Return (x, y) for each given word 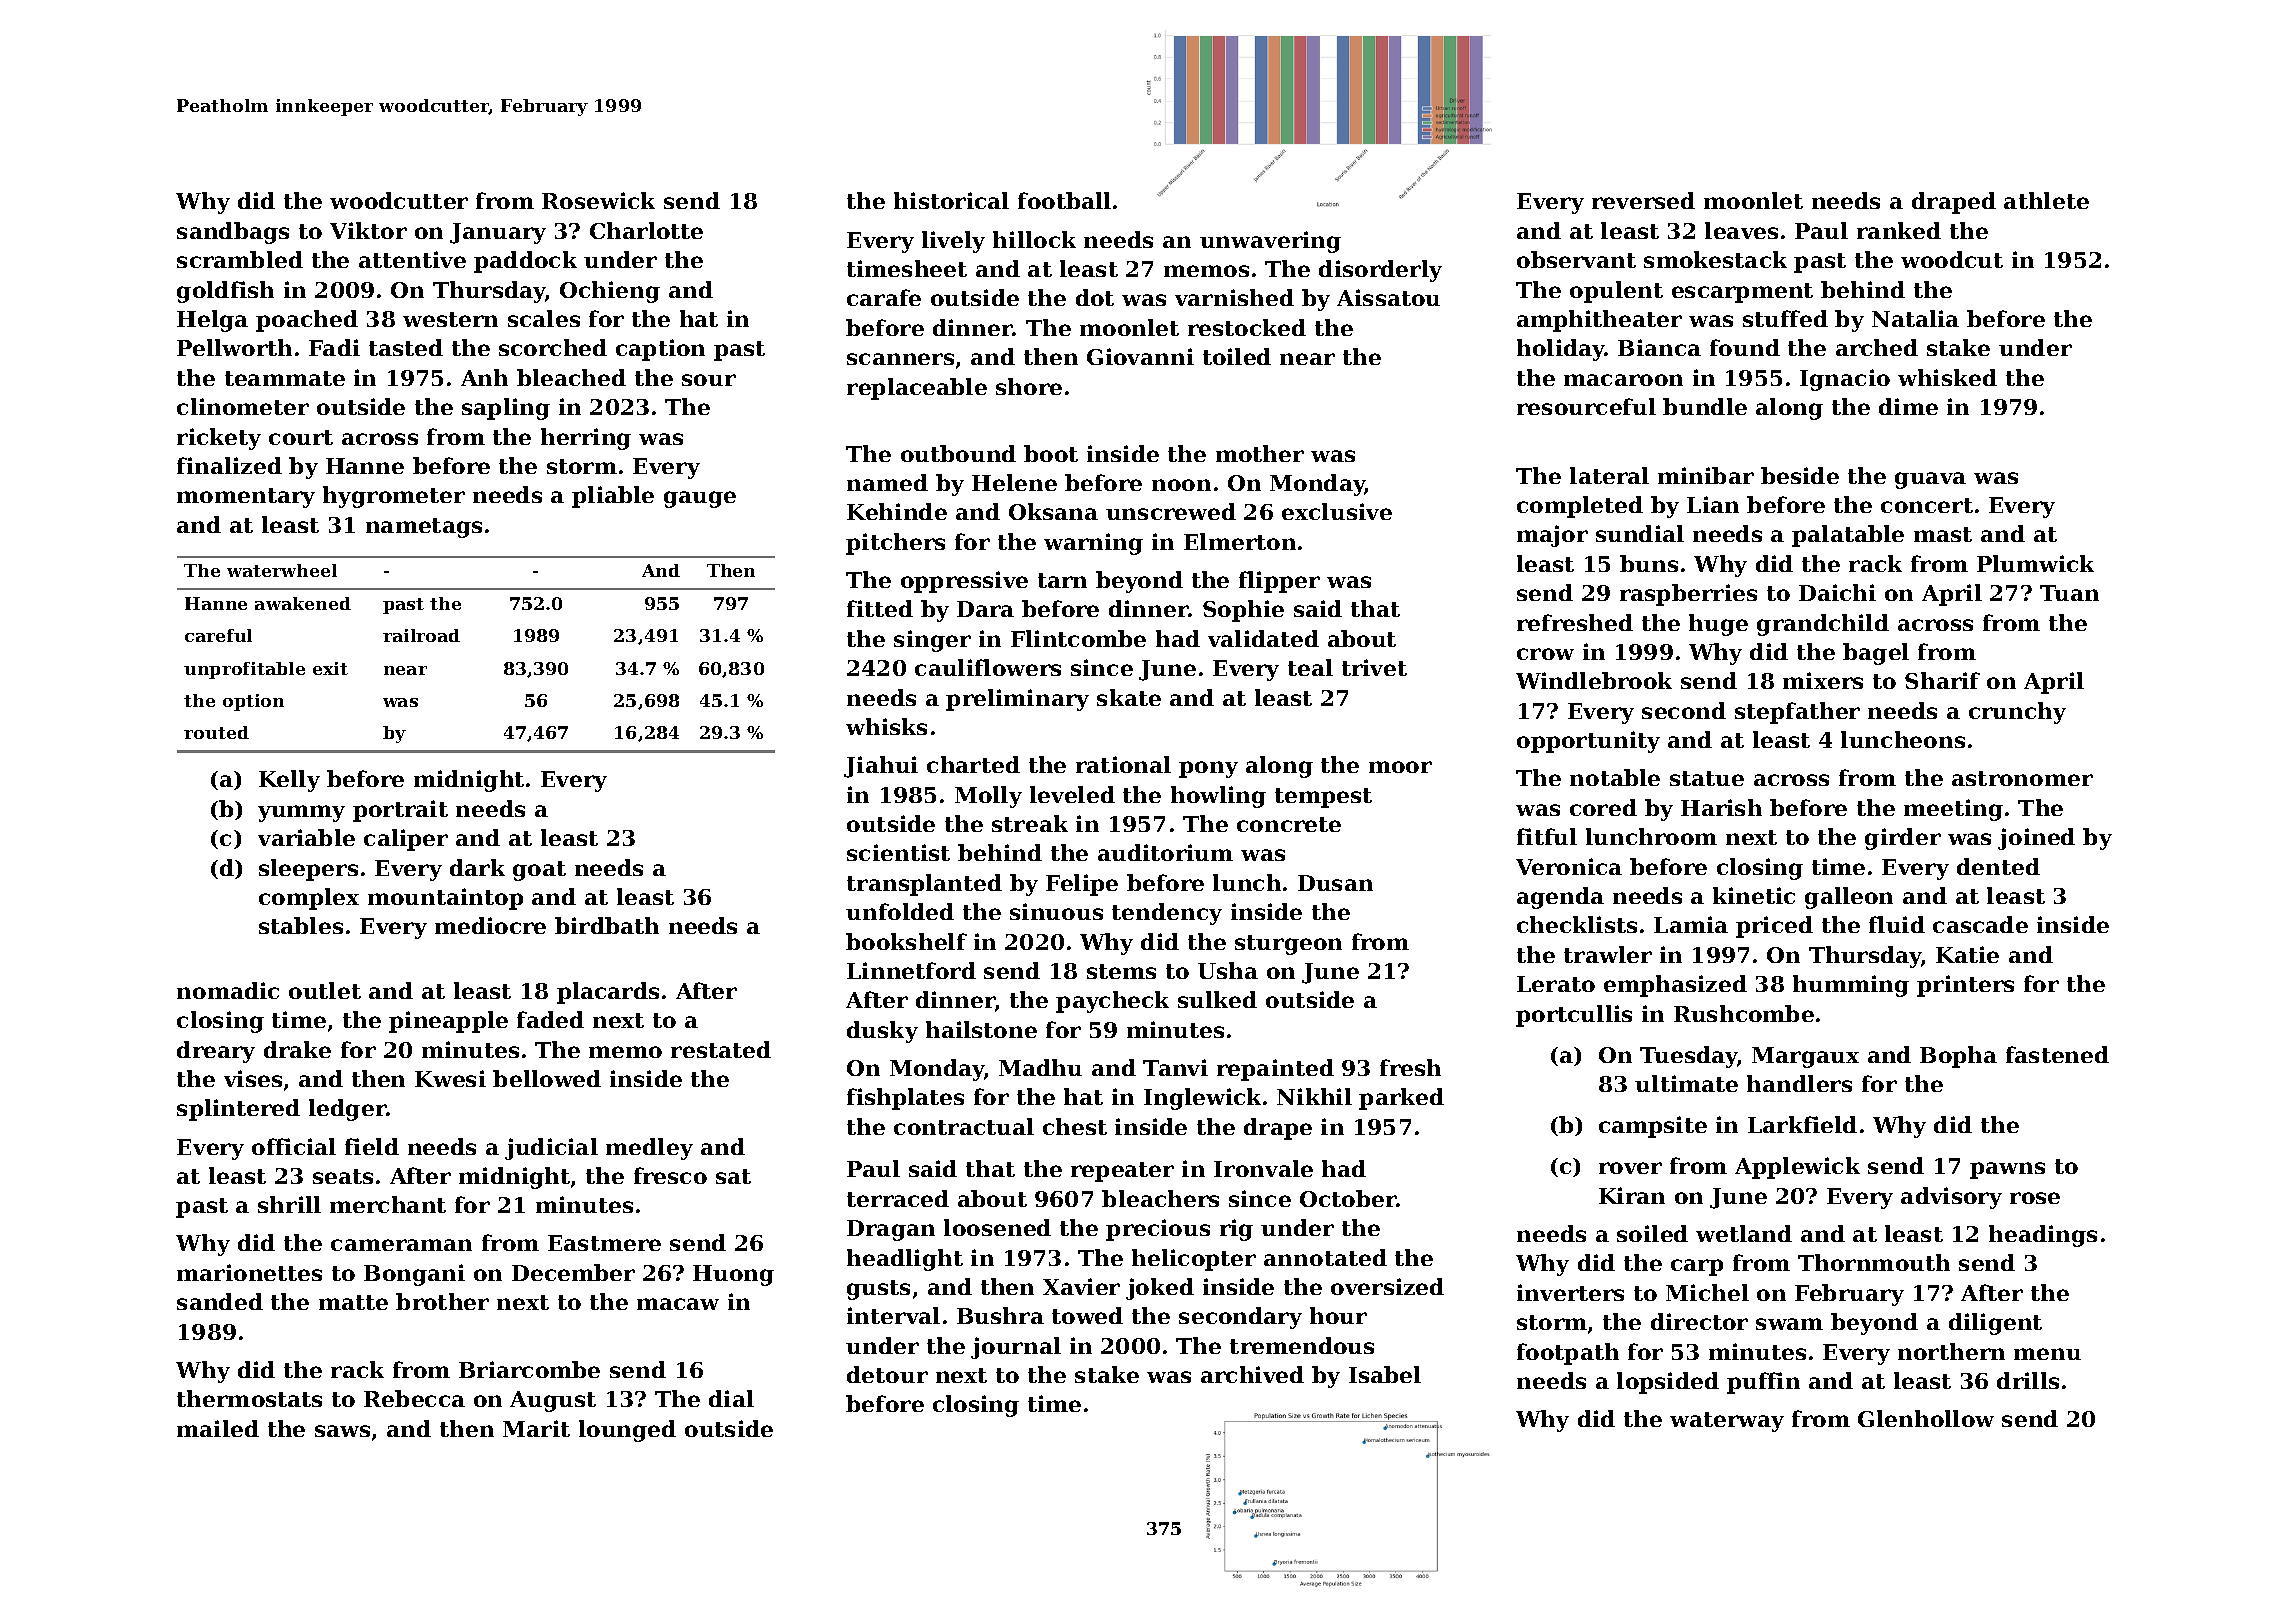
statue (1707, 778)
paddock (525, 262)
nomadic (228, 990)
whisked (1947, 377)
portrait (400, 811)
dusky (882, 1032)
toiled (1237, 356)
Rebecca (414, 1398)
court (301, 437)
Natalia (1915, 318)
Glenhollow (1926, 1418)
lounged (627, 1431)
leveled (1072, 794)
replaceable (917, 389)
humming (1851, 986)
